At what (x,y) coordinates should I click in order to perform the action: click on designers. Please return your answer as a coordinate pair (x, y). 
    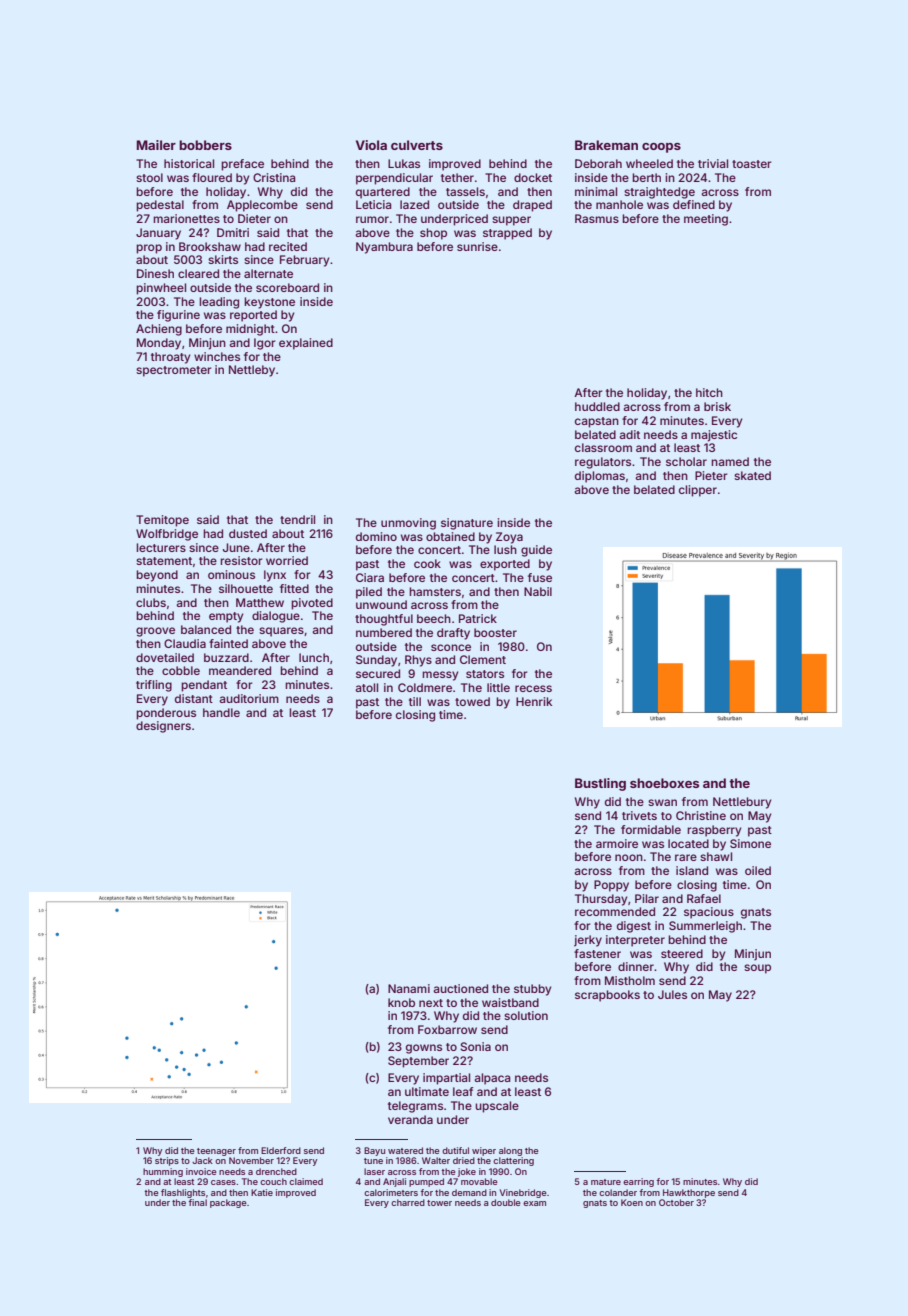
    Looking at the image, I should click on (163, 727).
